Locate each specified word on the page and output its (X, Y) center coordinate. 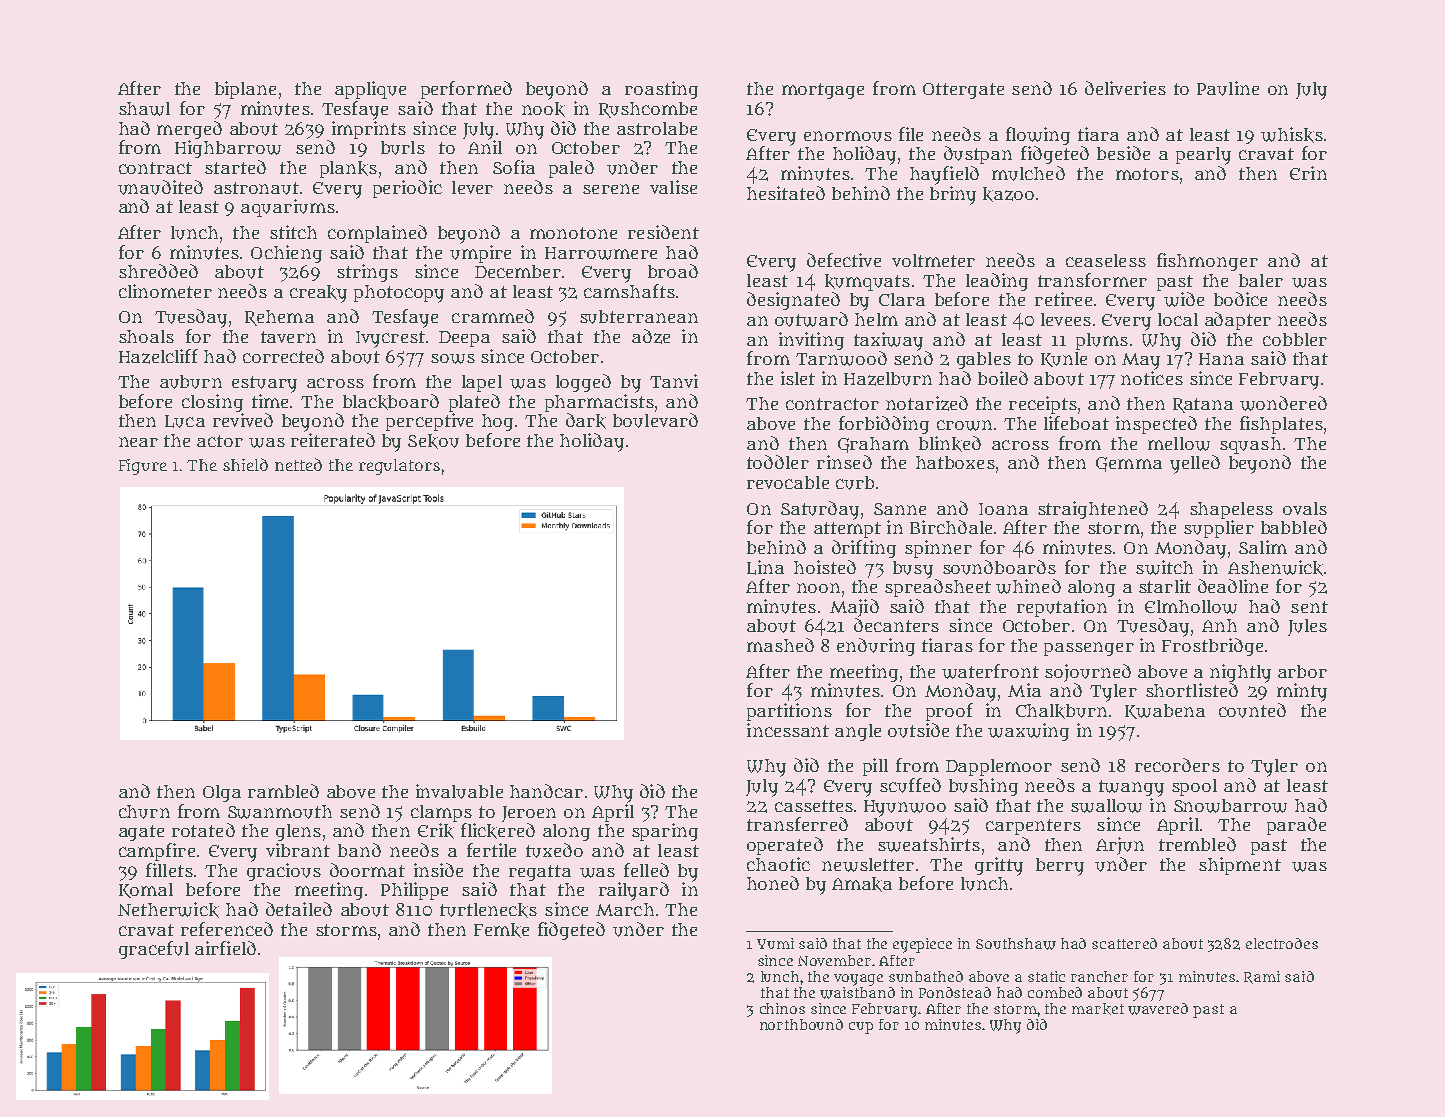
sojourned (1088, 673)
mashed (780, 645)
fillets (169, 870)
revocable (788, 482)
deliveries (1125, 88)
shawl (144, 109)
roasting (661, 90)
